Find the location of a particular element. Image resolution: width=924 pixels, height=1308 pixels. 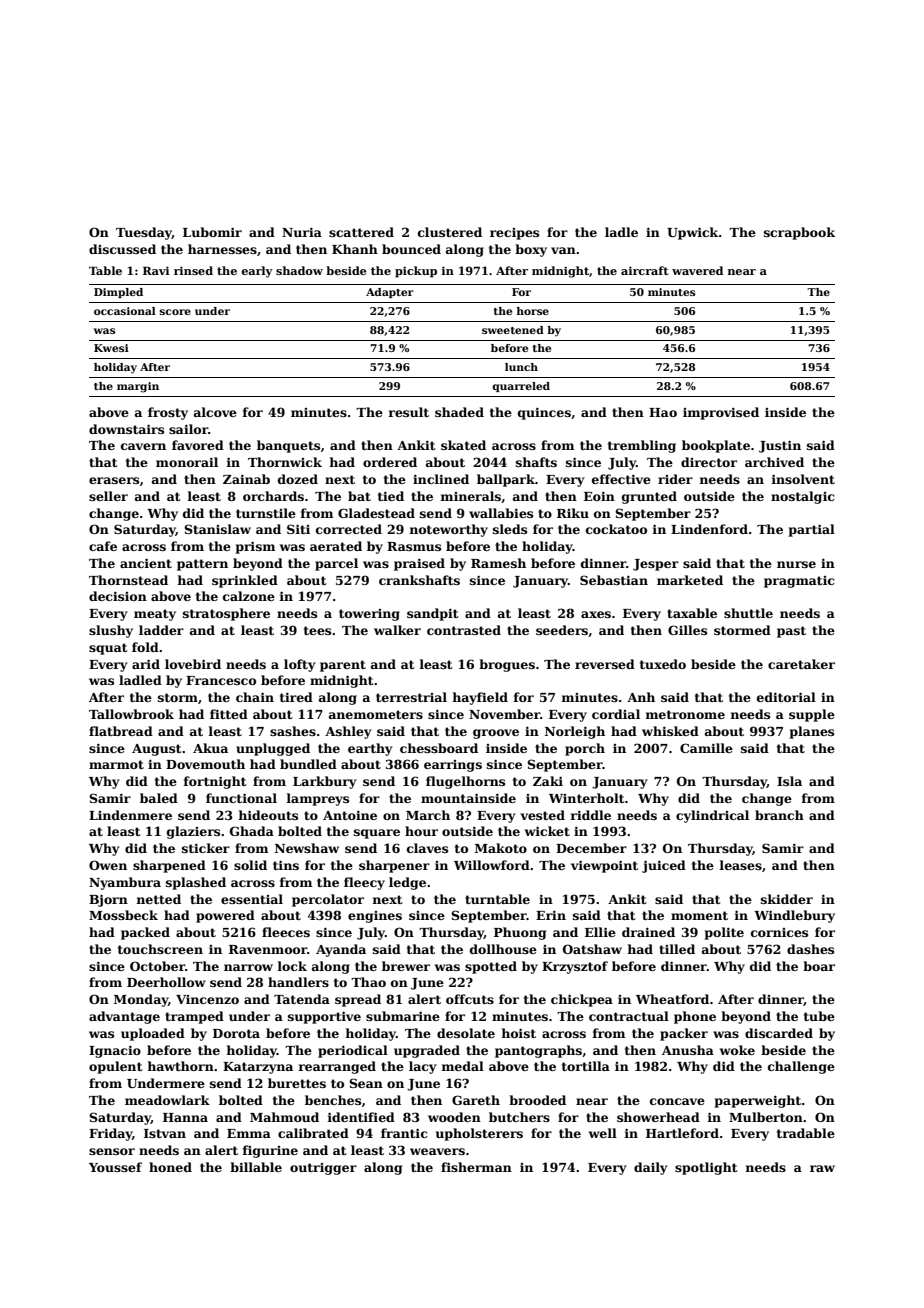

past is located at coordinates (791, 632).
